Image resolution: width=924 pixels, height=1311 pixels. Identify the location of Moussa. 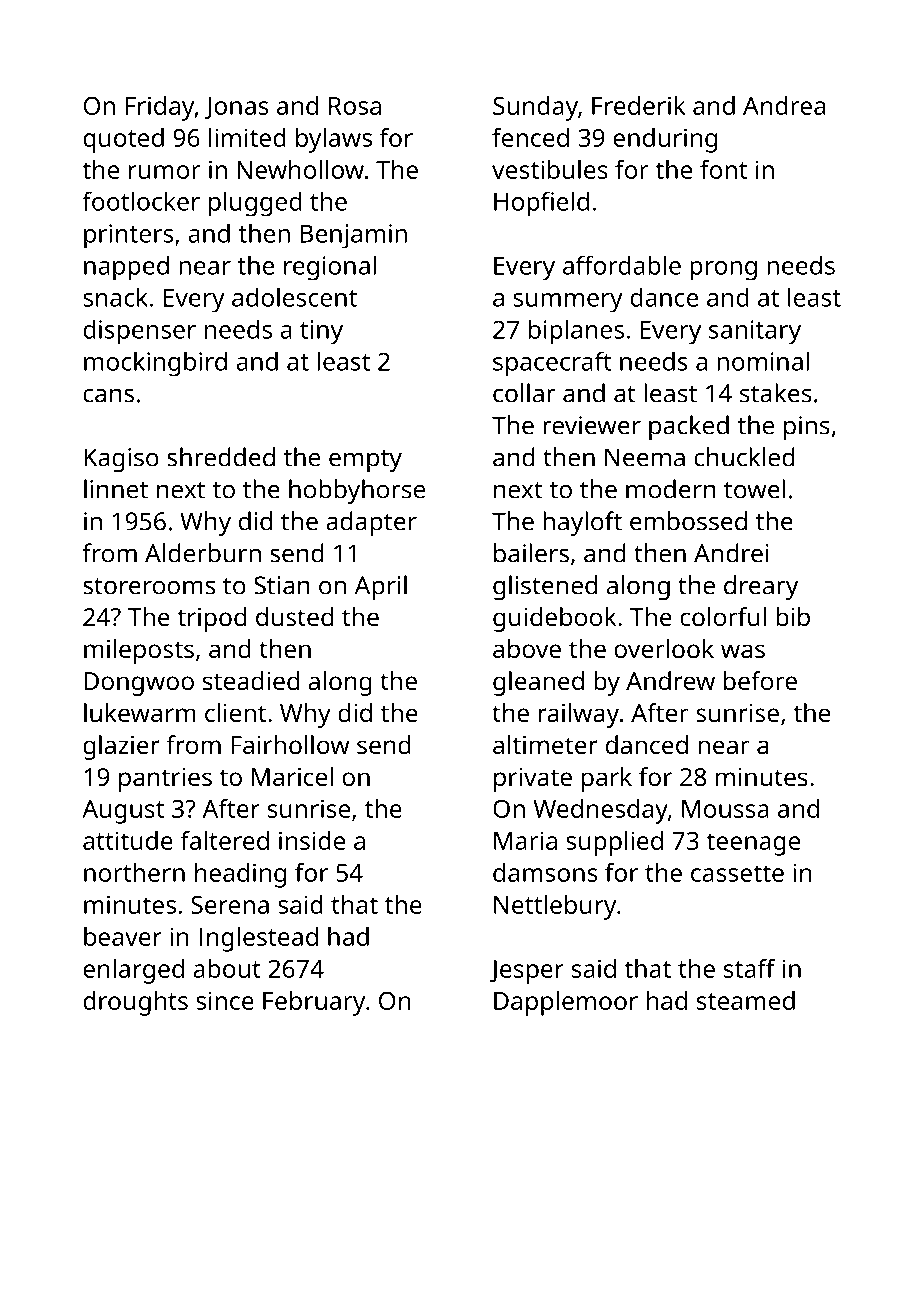
(725, 809).
